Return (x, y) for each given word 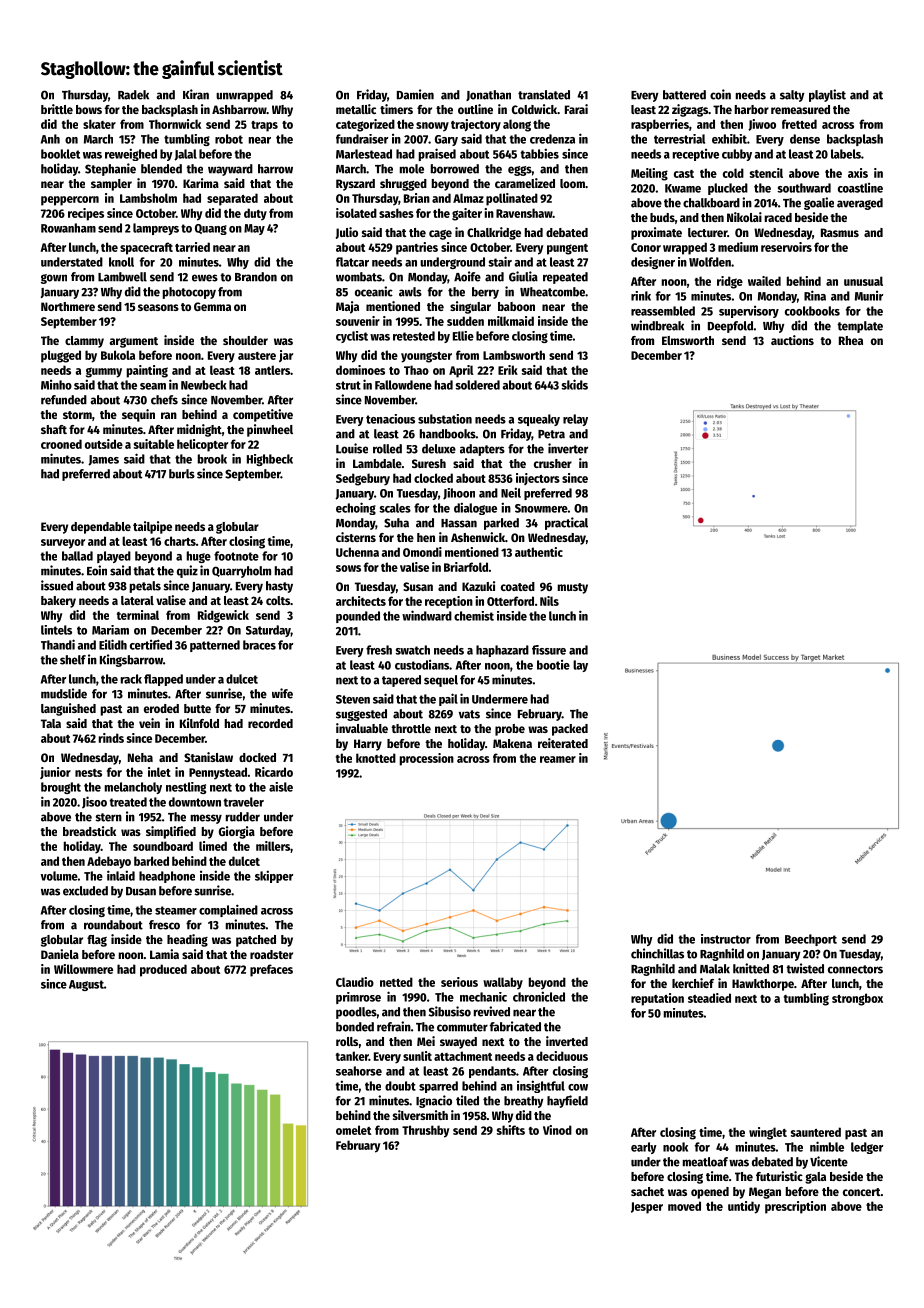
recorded (270, 723)
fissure (549, 650)
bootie (553, 665)
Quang (211, 229)
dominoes (360, 370)
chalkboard (711, 203)
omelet (353, 1130)
